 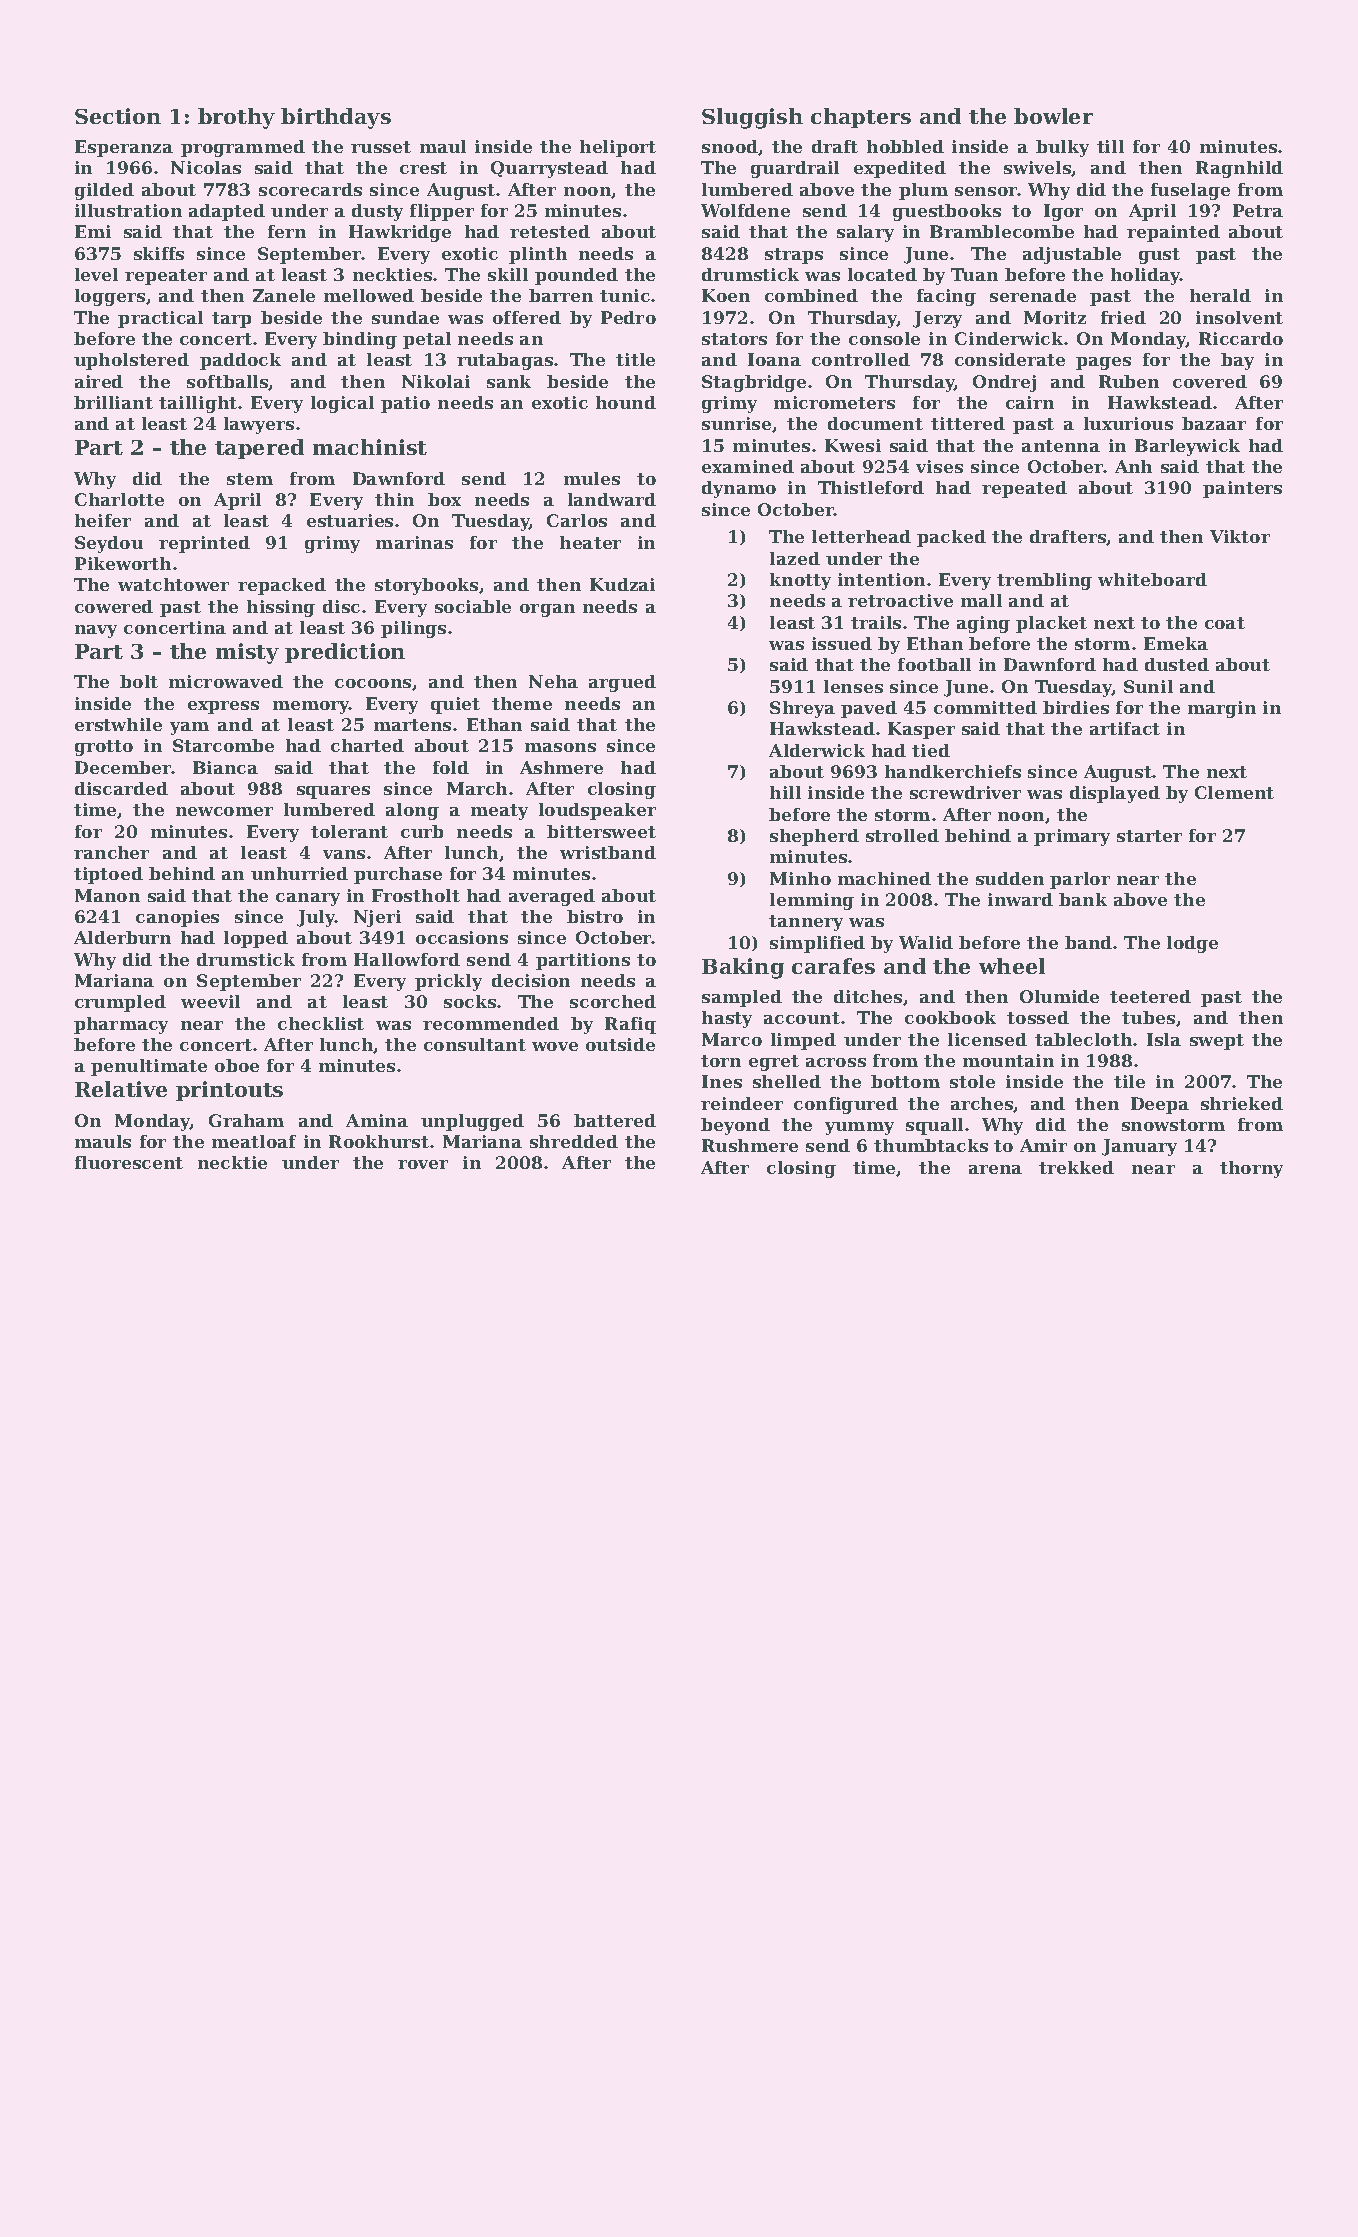 I want to click on plum, so click(x=923, y=191).
